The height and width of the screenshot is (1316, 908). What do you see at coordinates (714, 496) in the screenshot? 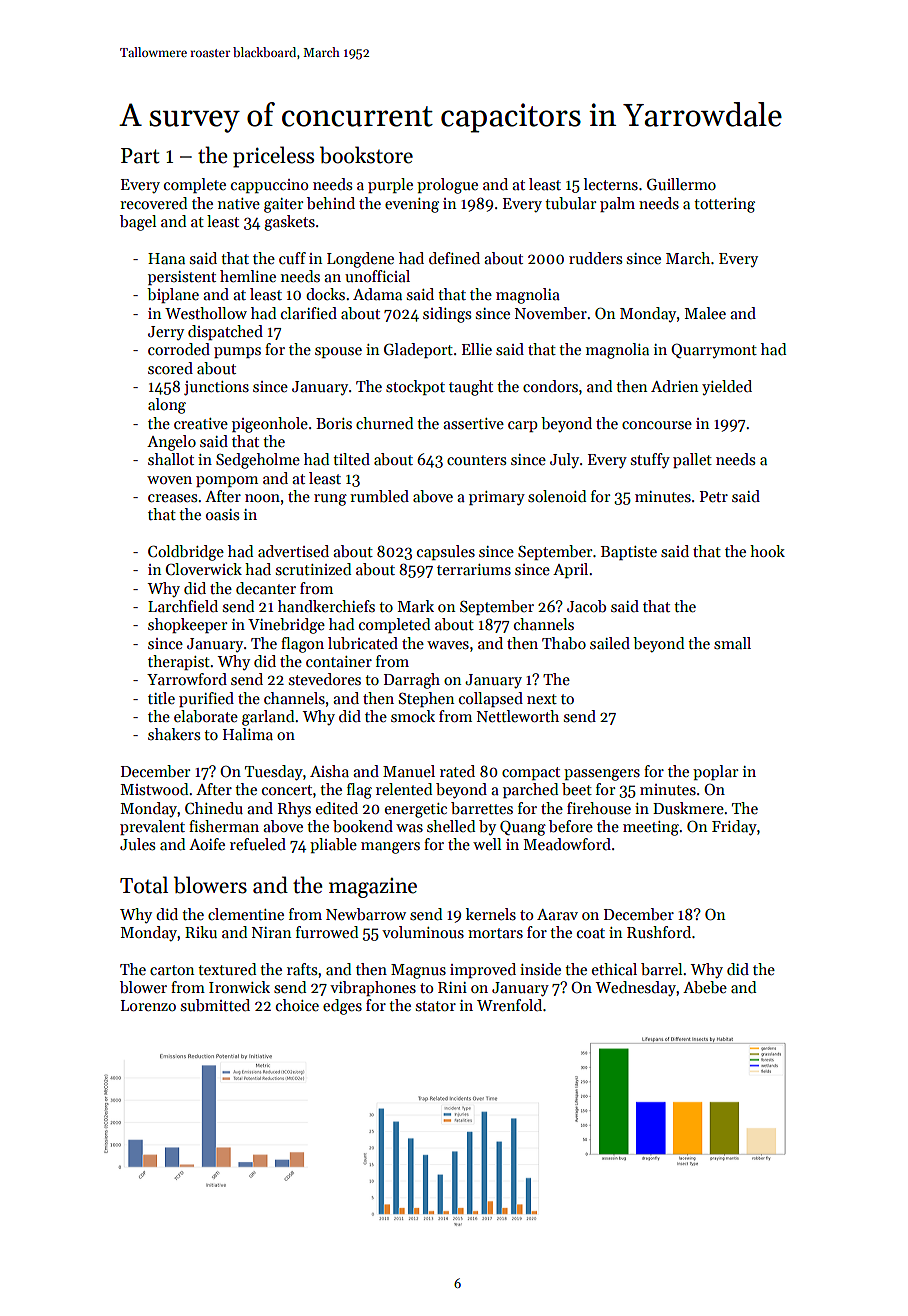
I see `Petr` at bounding box center [714, 496].
